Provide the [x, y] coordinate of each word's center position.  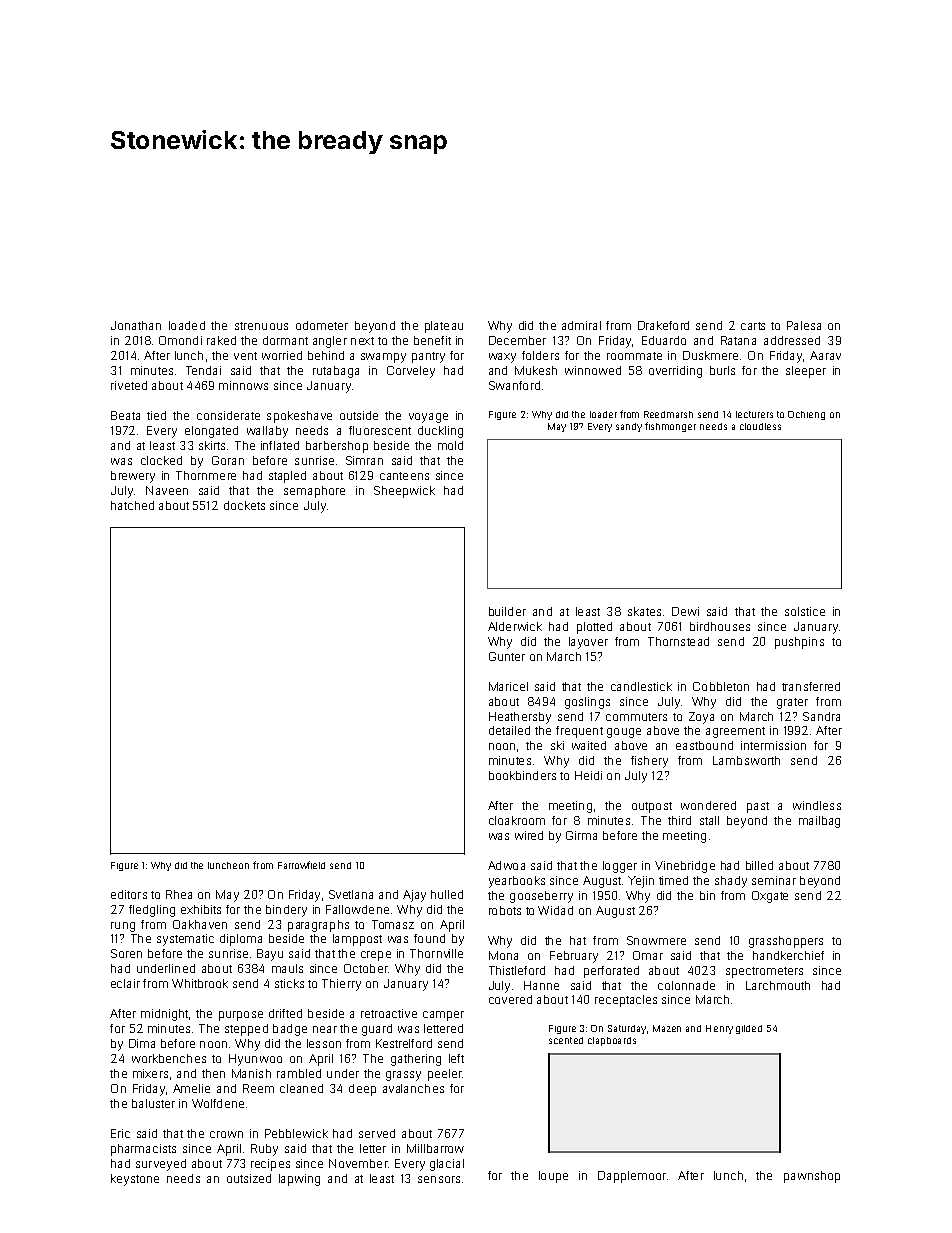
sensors [439, 1179]
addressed [792, 340]
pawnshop [812, 1177]
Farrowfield [301, 865]
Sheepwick [404, 492]
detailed [509, 730]
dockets [244, 505]
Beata [125, 415]
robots [505, 910]
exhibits [201, 909]
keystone [135, 1180]
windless [817, 805]
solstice [805, 611]
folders [540, 355]
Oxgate [770, 897]
